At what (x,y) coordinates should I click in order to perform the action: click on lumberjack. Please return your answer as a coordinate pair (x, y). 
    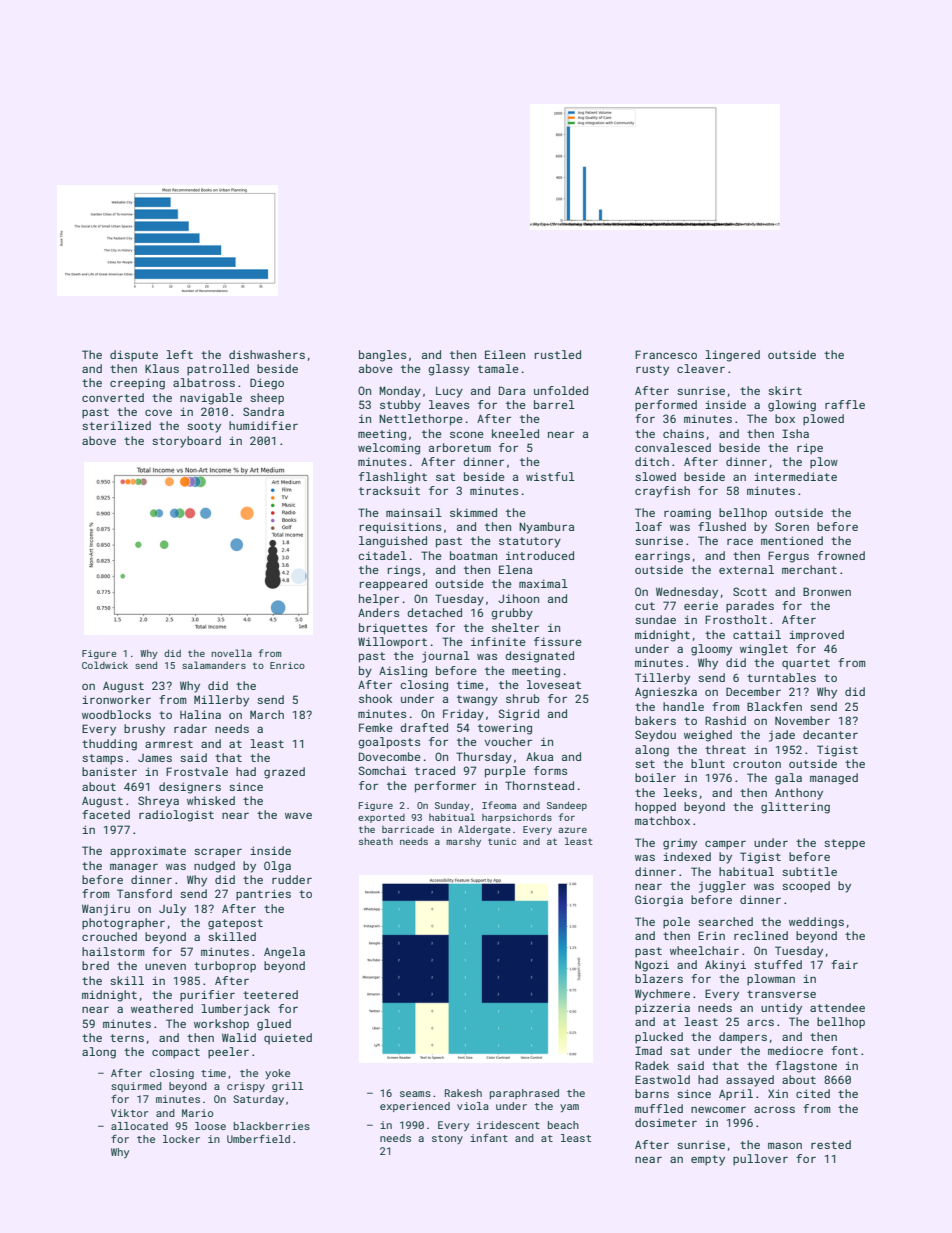
    Looking at the image, I should click on (235, 1010).
